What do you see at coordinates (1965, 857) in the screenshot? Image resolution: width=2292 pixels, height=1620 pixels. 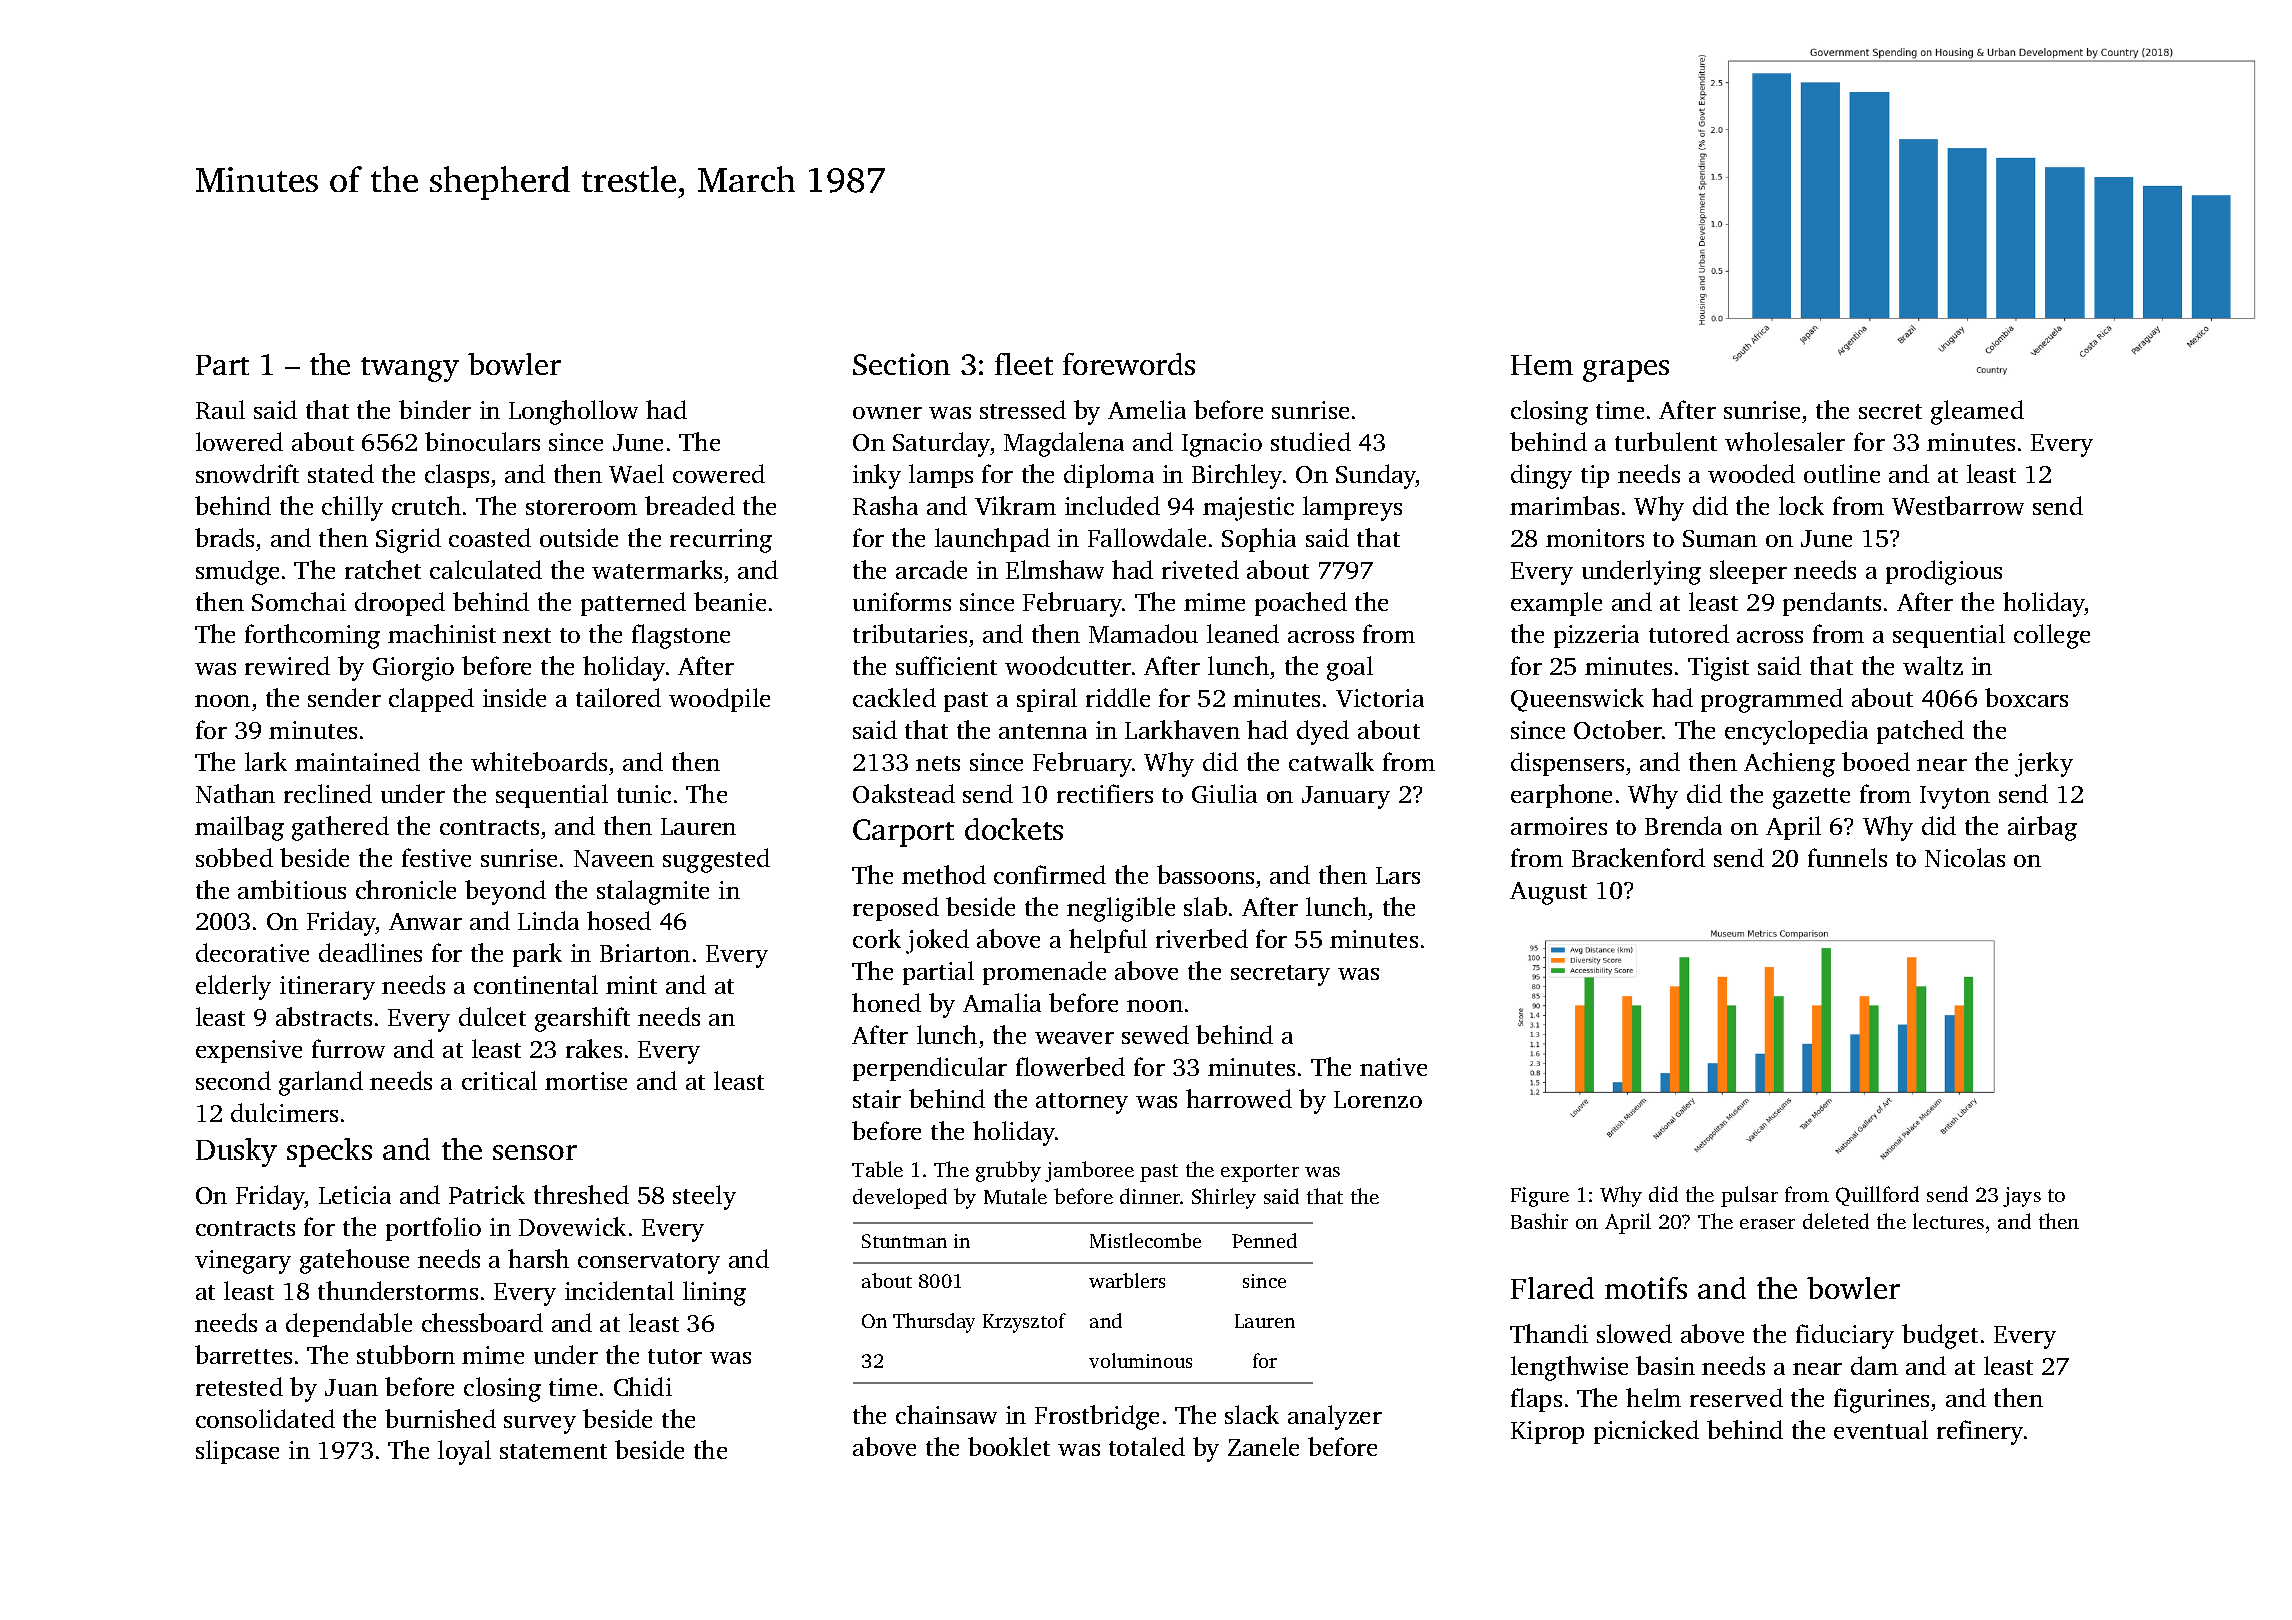 I see `Nicolas` at bounding box center [1965, 857].
